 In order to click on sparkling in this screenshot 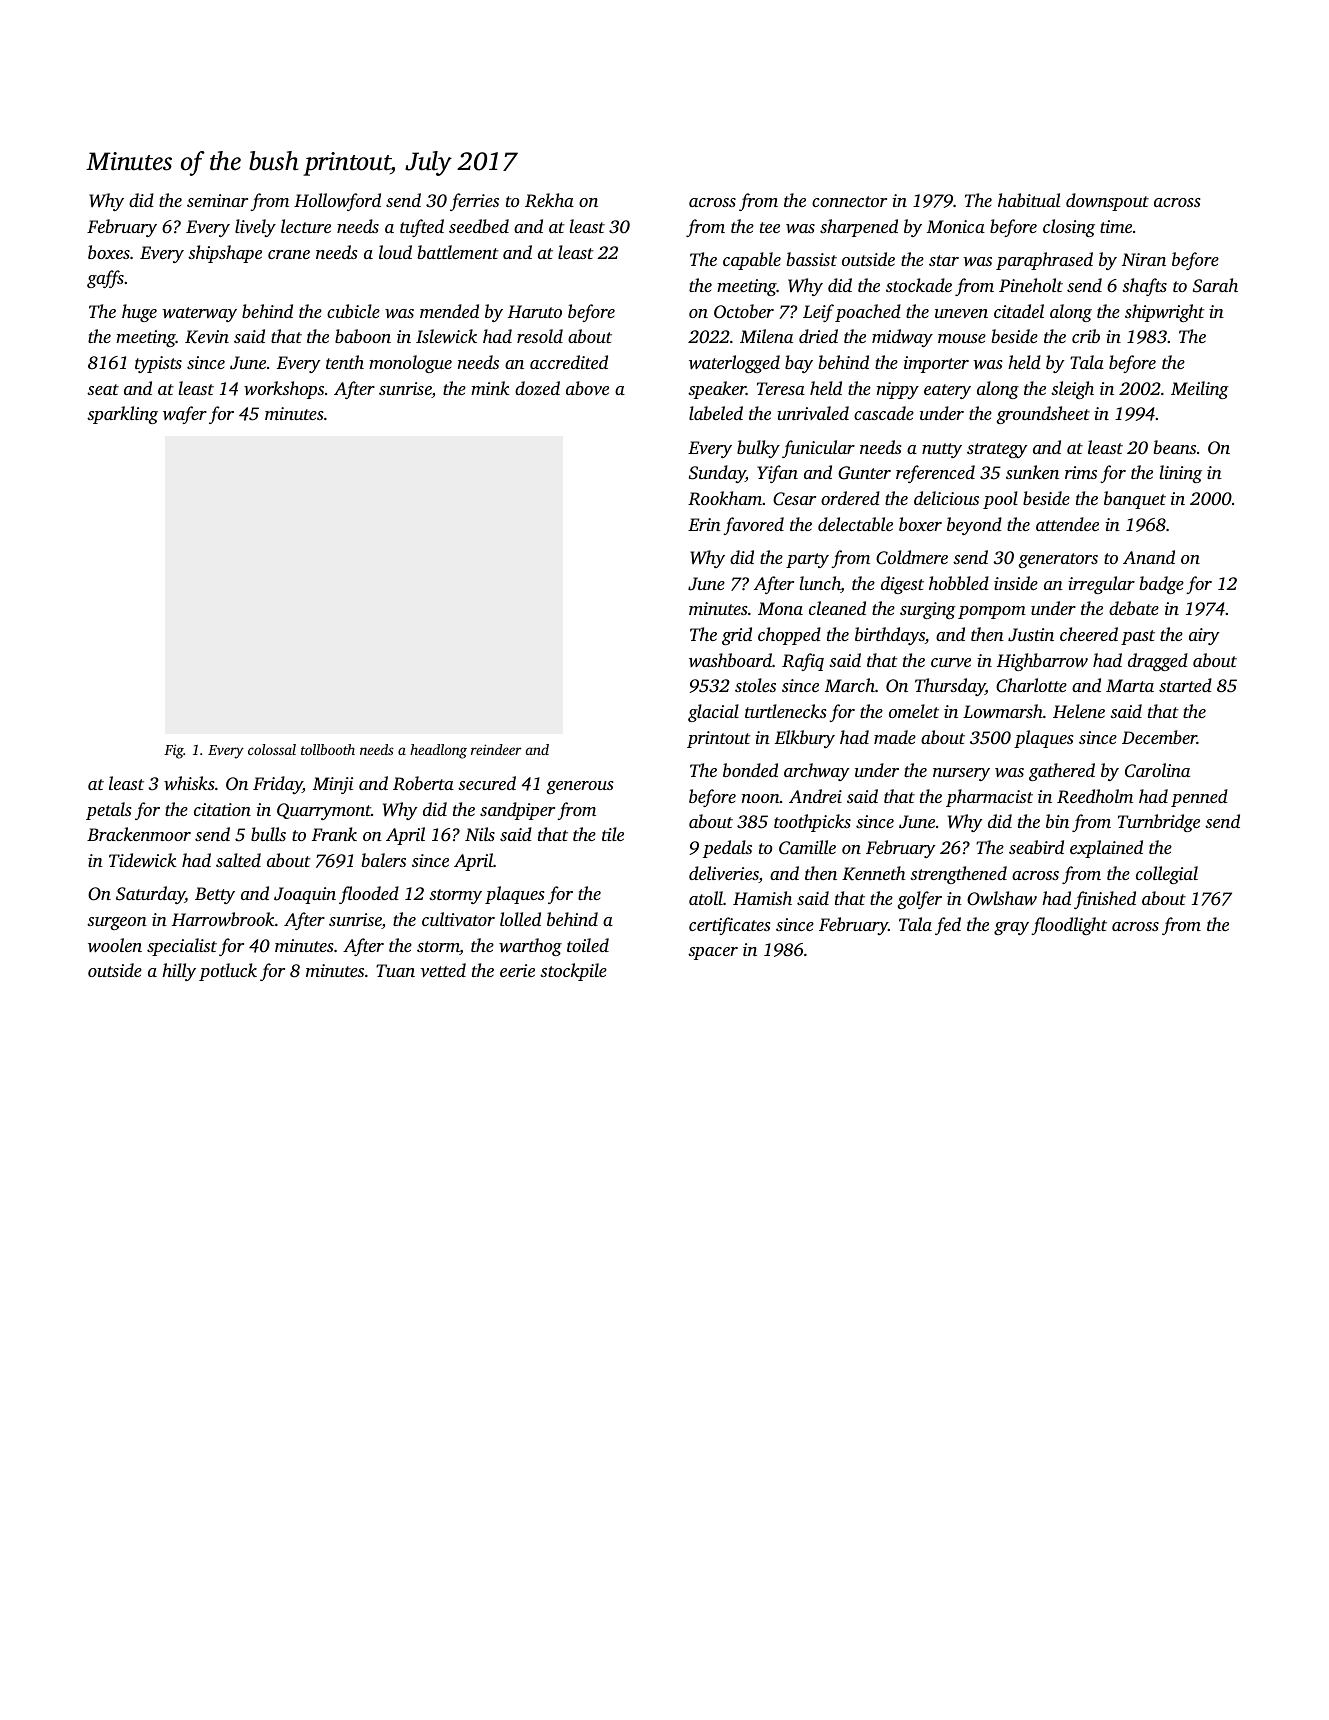, I will do `click(122, 415)`.
